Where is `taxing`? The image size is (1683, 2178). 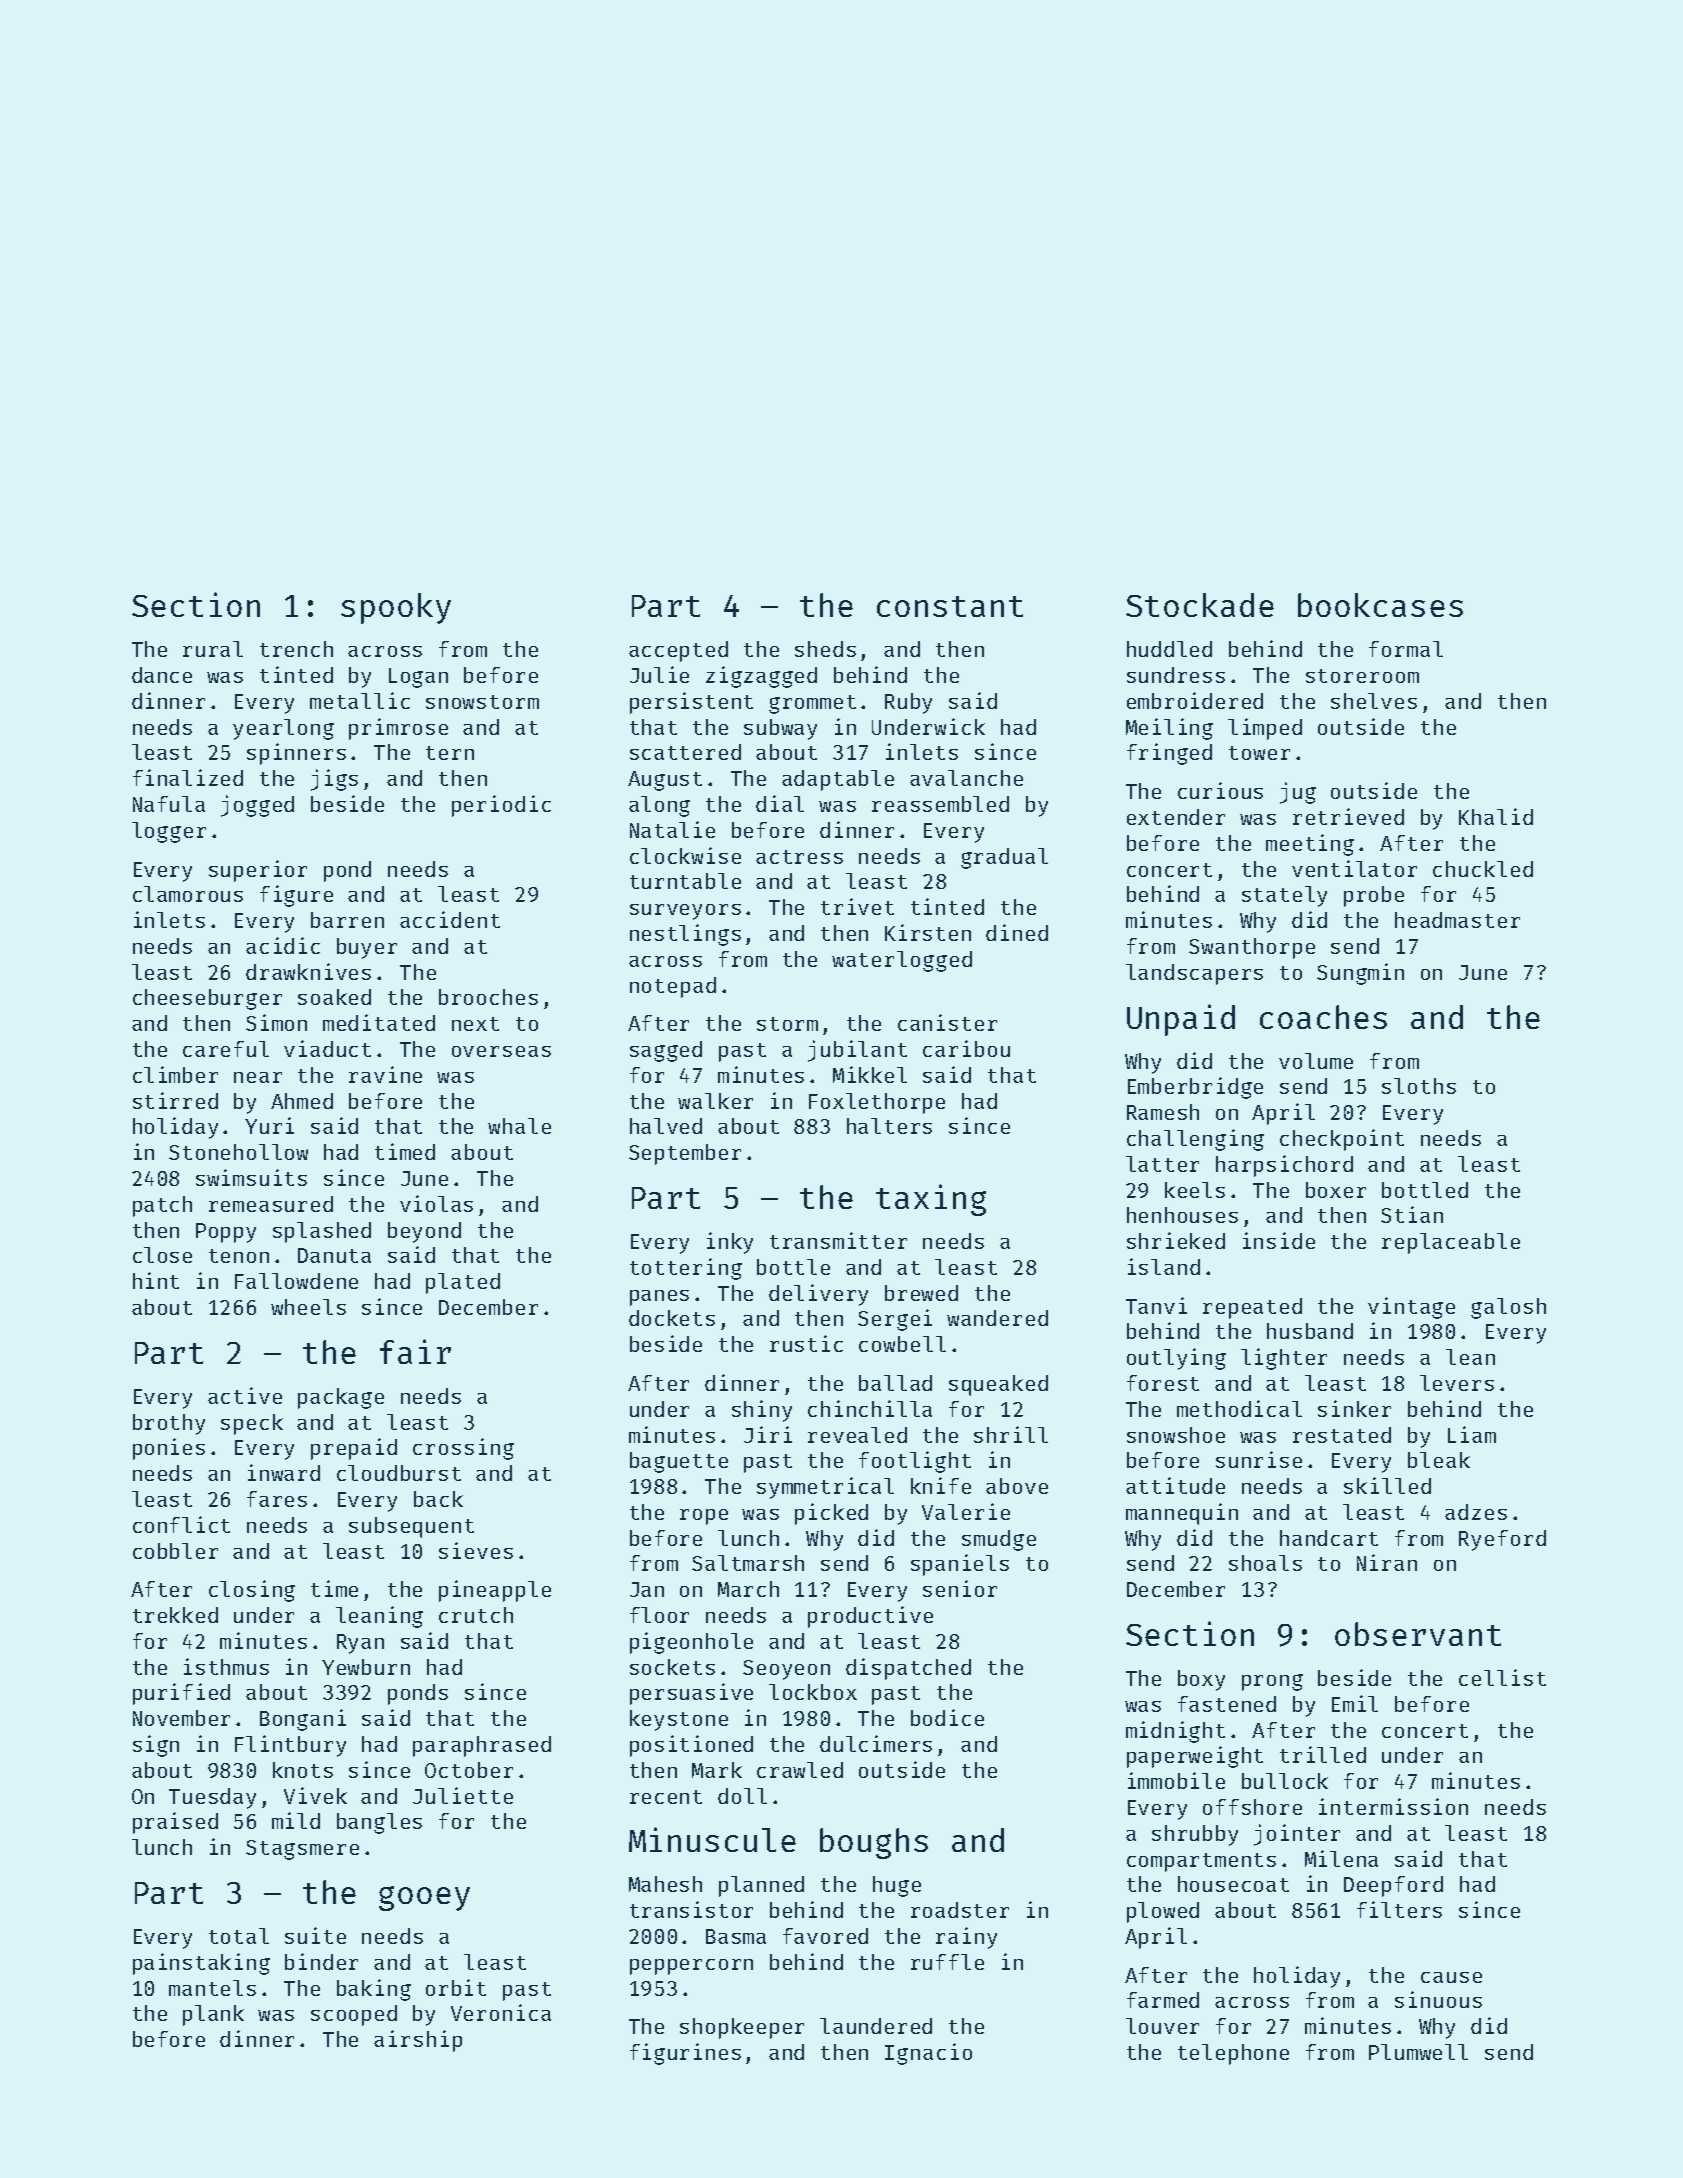
taxing is located at coordinates (931, 1200).
